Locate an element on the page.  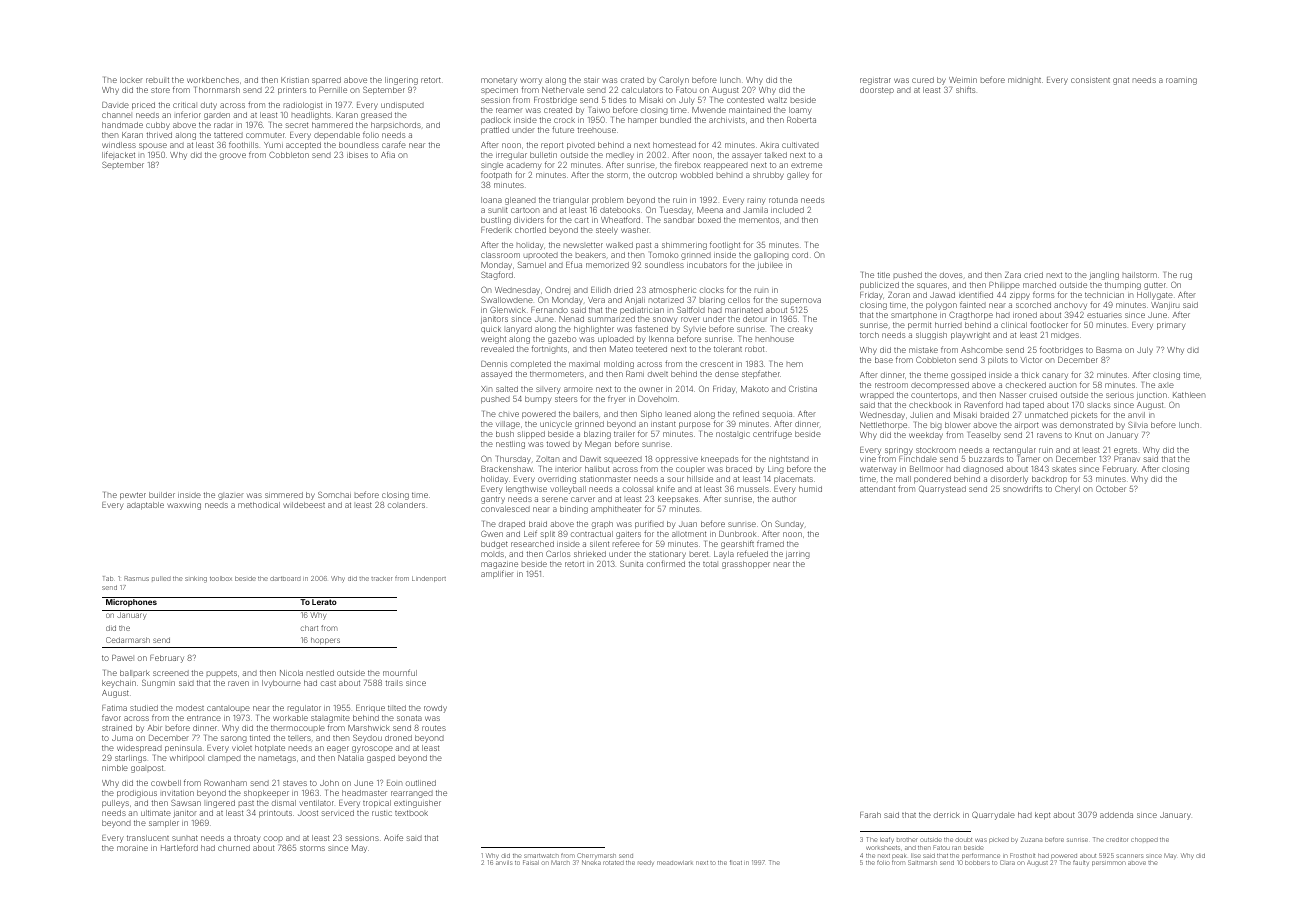
snowdrifts is located at coordinates (1022, 489).
